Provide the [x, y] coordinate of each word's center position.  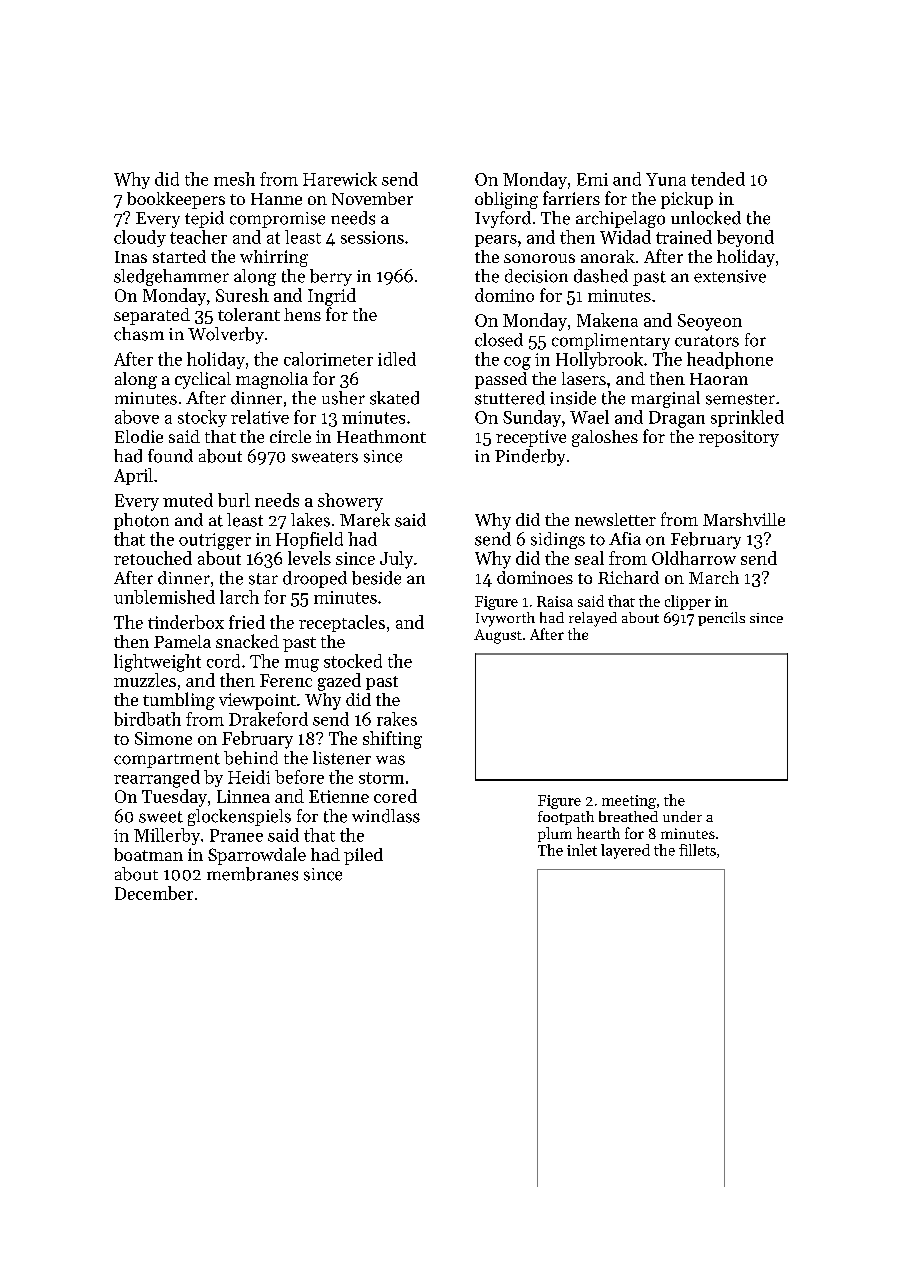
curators [707, 341]
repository [739, 438]
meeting [629, 802]
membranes [252, 874]
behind [251, 758]
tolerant [249, 314]
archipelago [620, 219]
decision [536, 276]
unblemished [164, 597]
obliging [506, 200]
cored [395, 796]
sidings [558, 540]
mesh [234, 179]
